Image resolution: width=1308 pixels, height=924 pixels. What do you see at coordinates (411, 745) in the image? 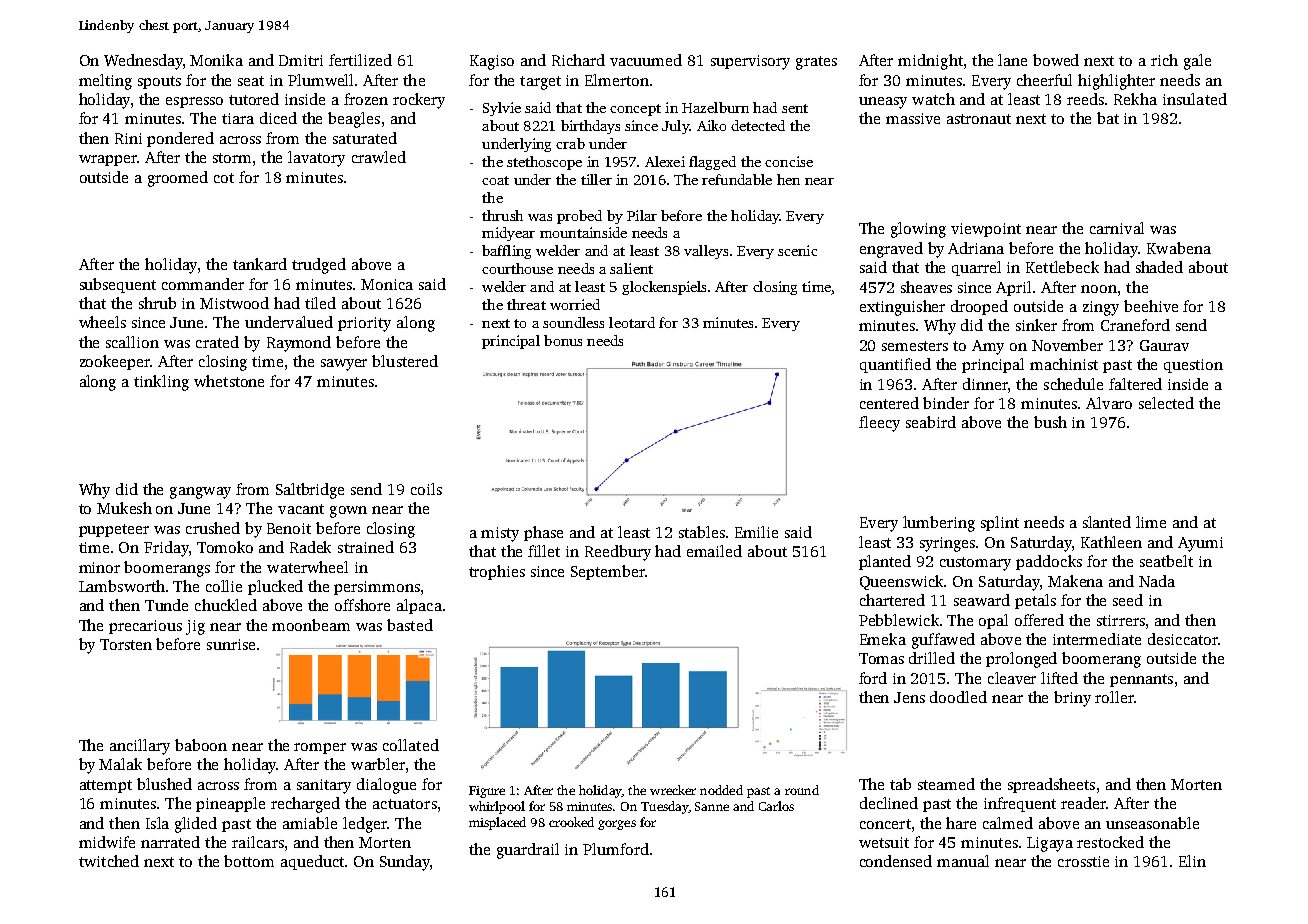
I see `collated` at bounding box center [411, 745].
